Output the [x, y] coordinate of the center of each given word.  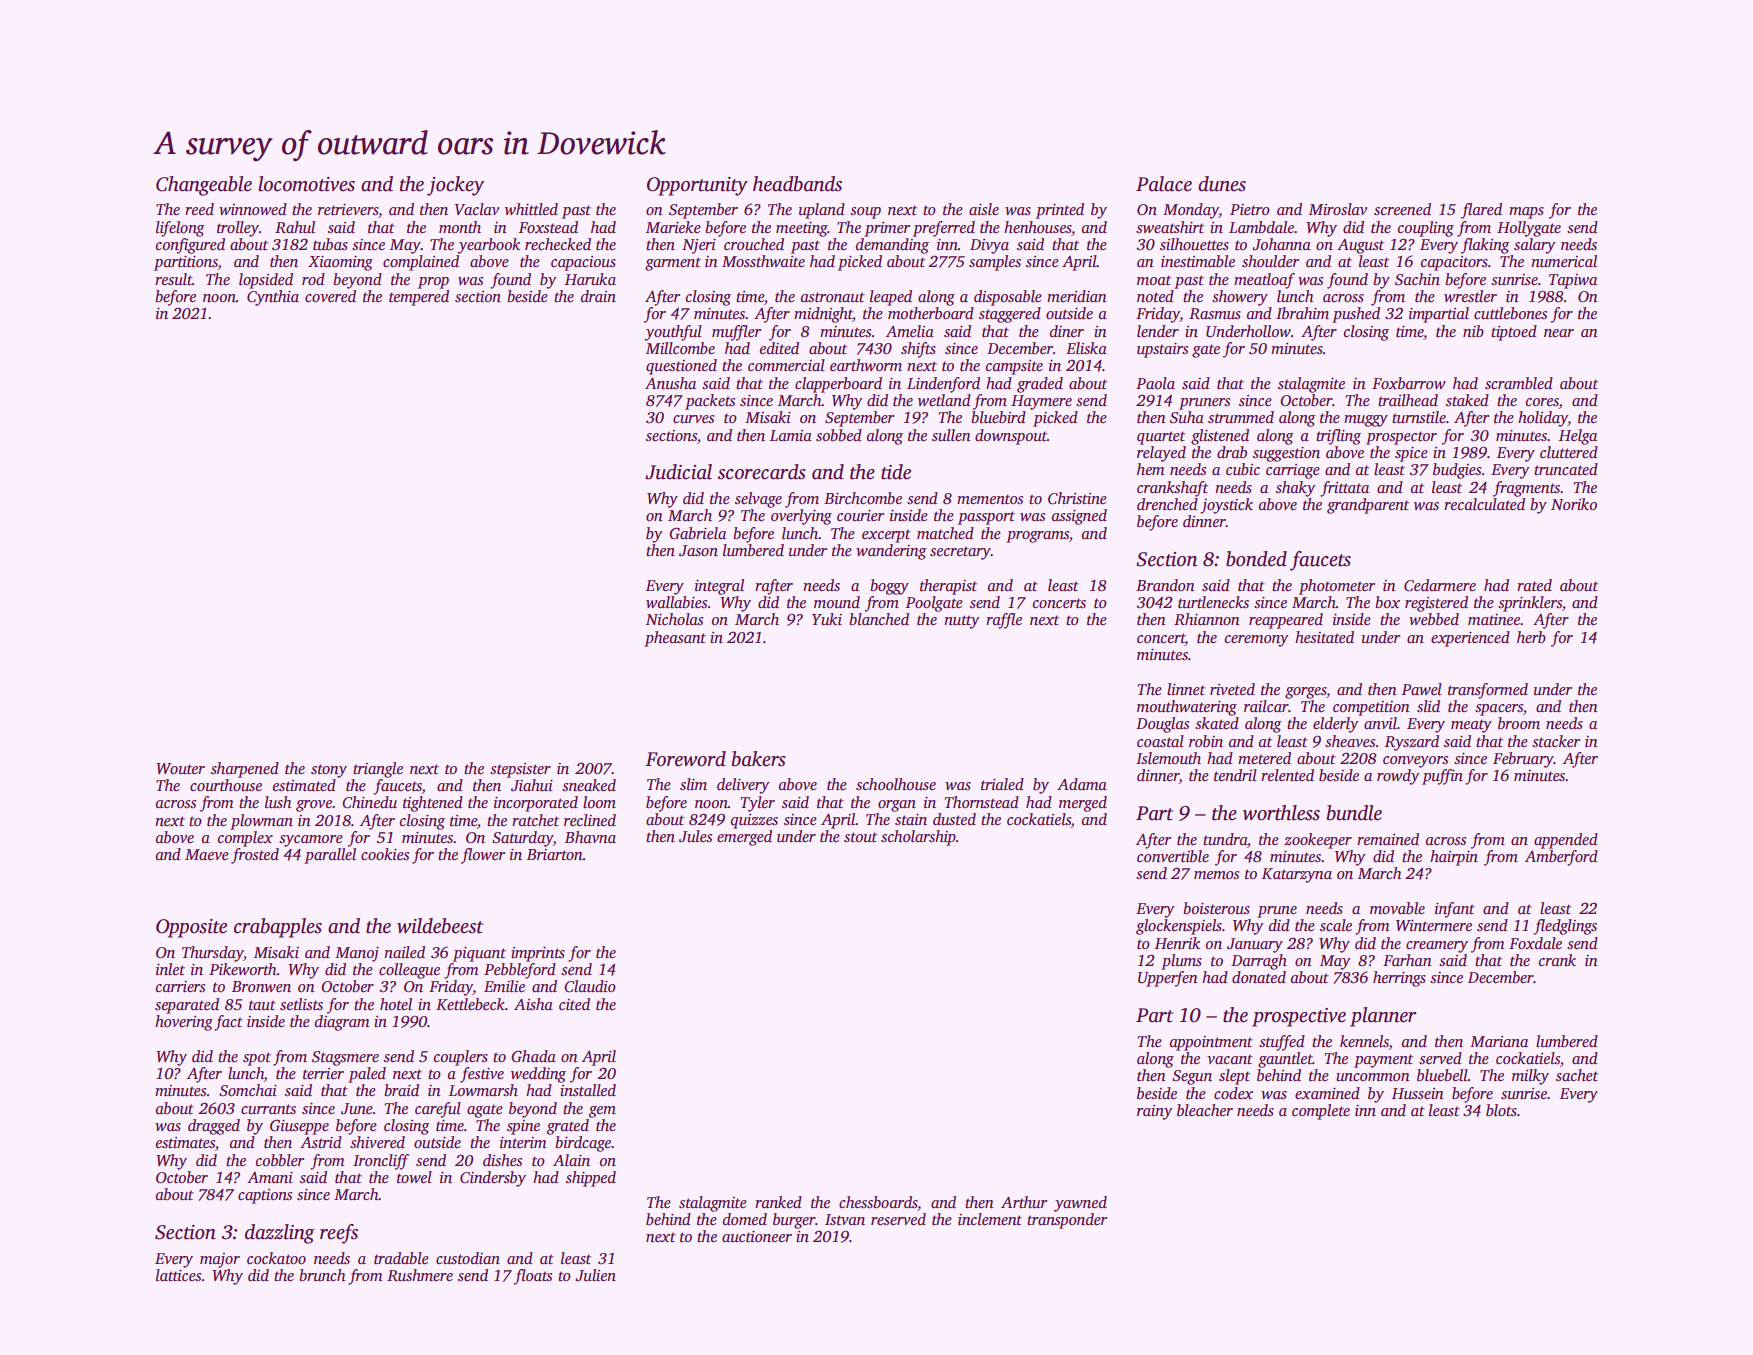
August [1360, 246]
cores [1542, 403]
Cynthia [273, 298]
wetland [944, 400]
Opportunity [697, 186]
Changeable [204, 186]
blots [1501, 1110]
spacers [1499, 710]
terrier [323, 1073]
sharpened [245, 770]
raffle [1004, 621]
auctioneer [757, 1236]
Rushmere [420, 1275]
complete [1321, 1112]
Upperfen [1168, 979]
